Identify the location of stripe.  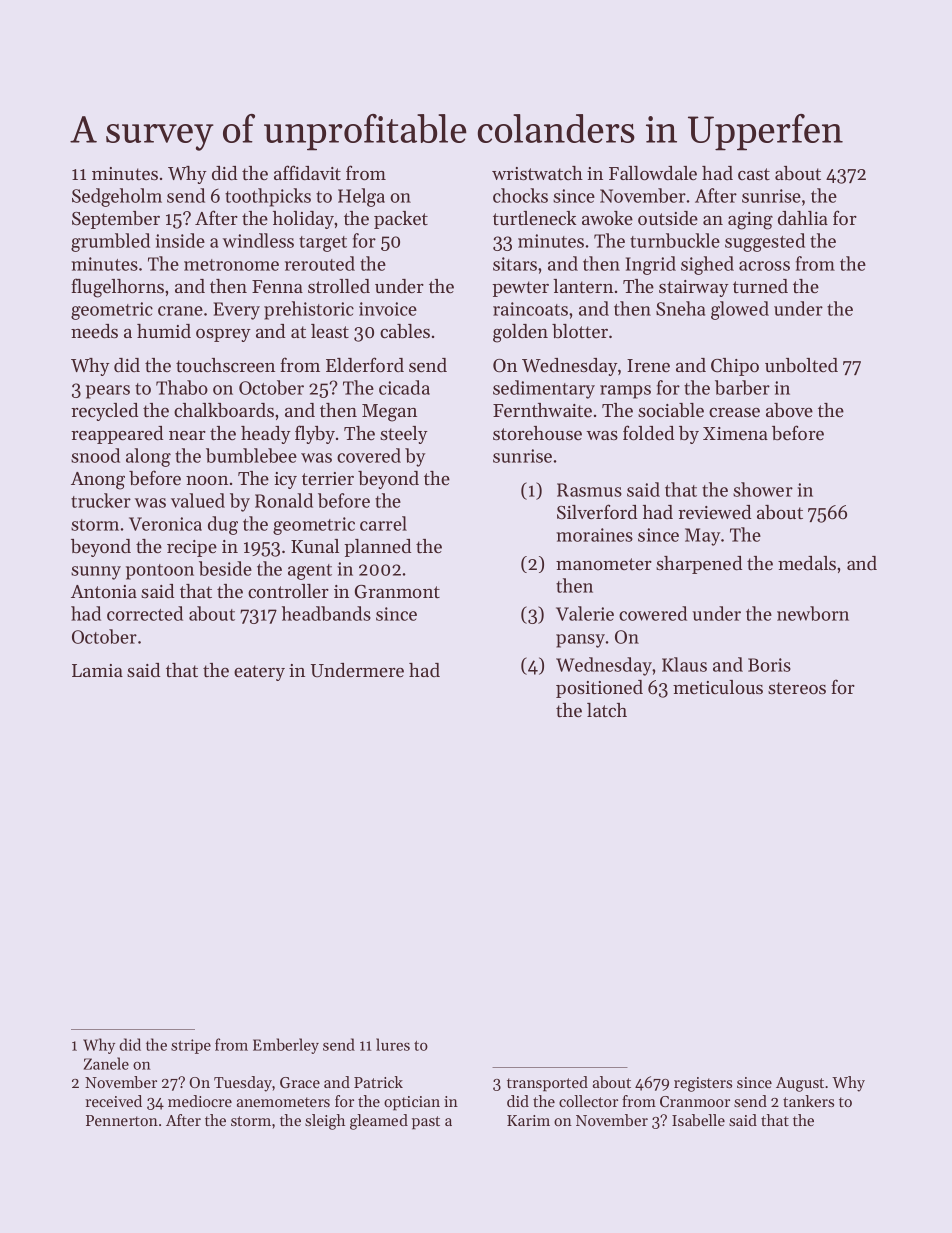
(191, 1046).
